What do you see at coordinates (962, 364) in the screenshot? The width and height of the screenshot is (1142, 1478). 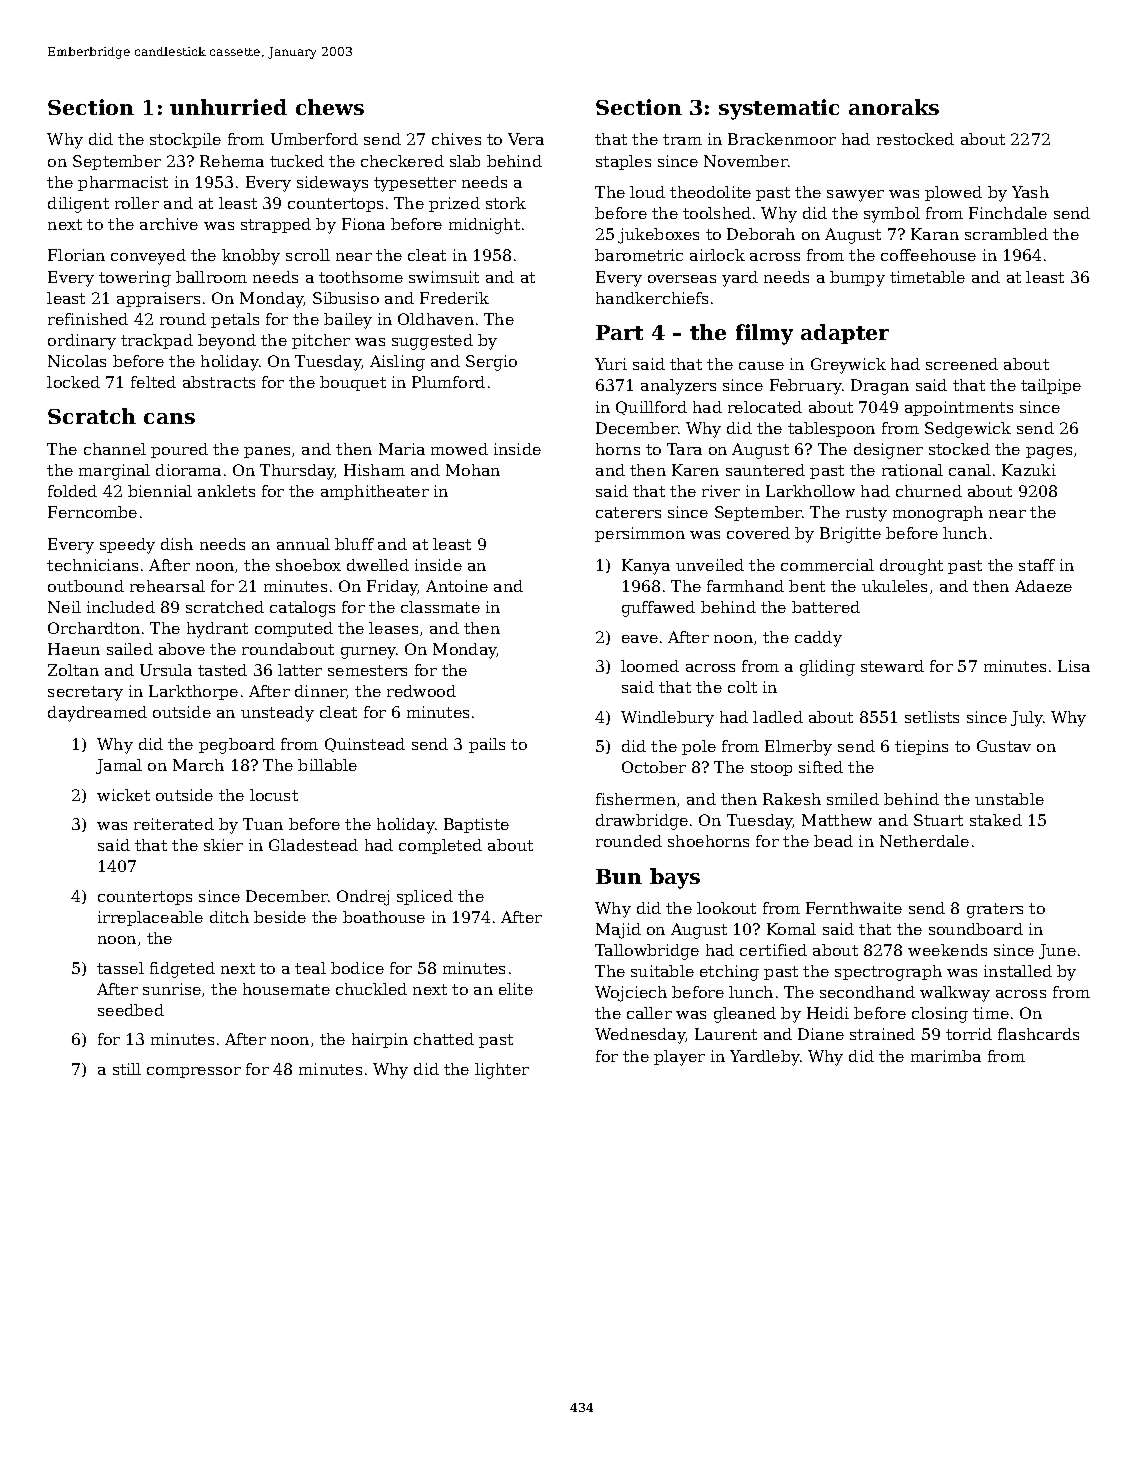 I see `screened` at bounding box center [962, 364].
